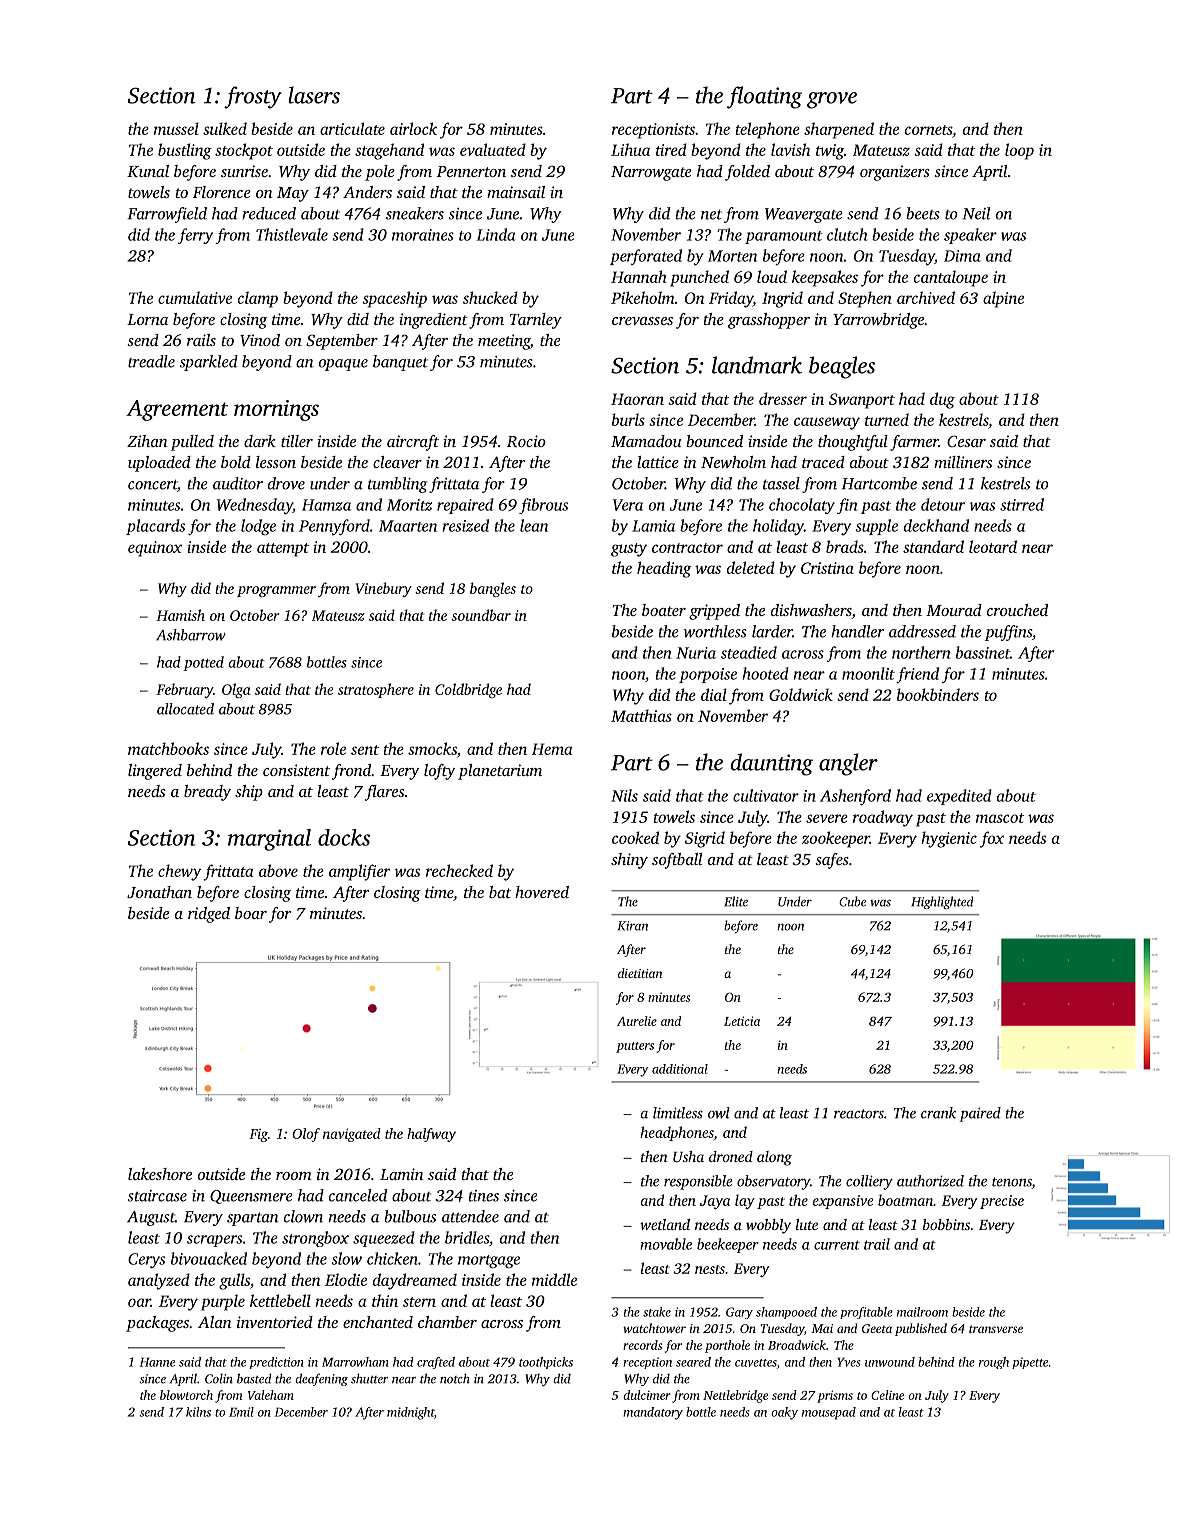 The width and height of the image is (1189, 1539). I want to click on precise, so click(1002, 1202).
